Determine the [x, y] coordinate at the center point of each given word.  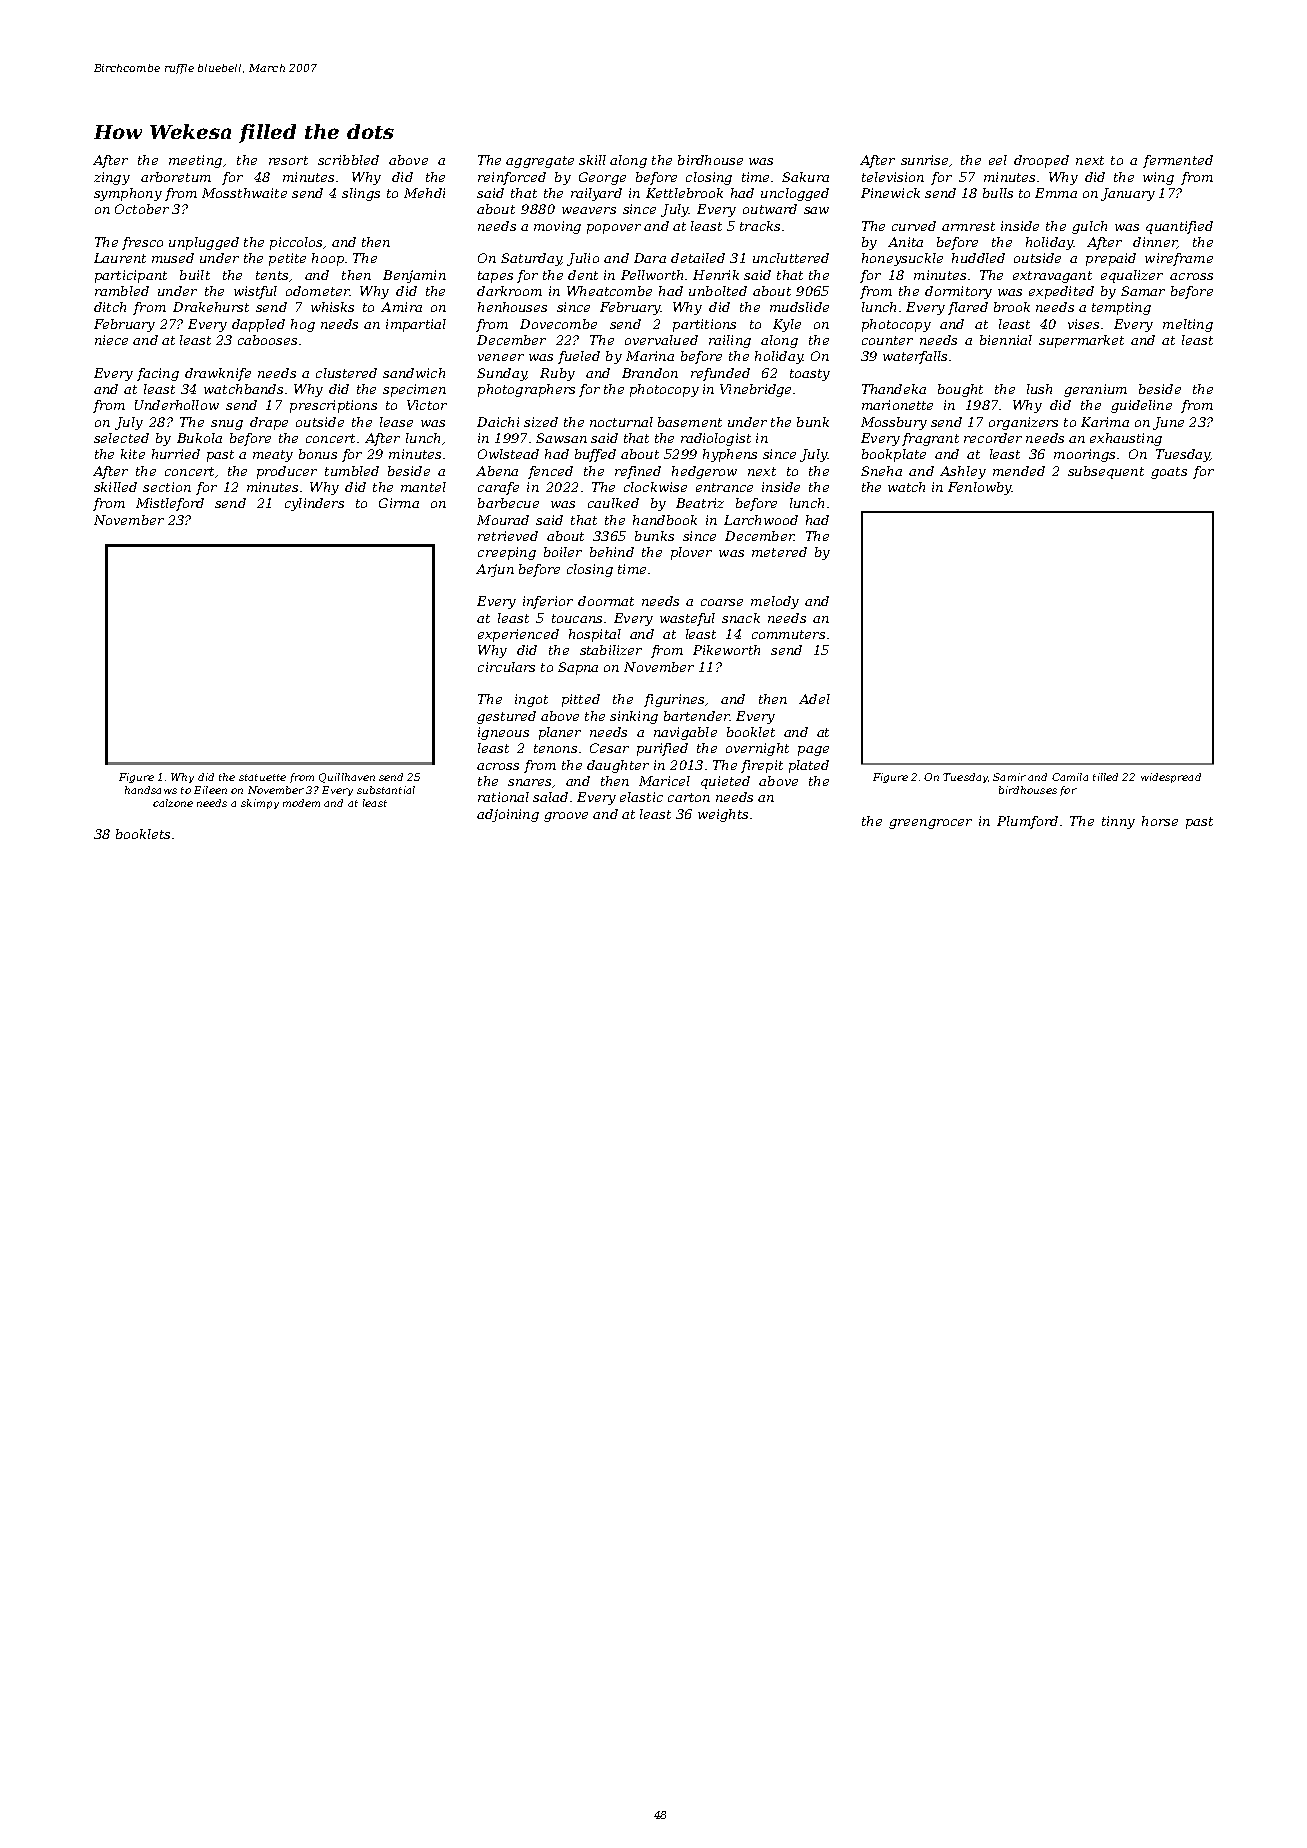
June [1168, 423]
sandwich [414, 373]
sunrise [924, 160]
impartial [416, 325]
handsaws [151, 790]
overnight [757, 749]
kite [133, 454]
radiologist [716, 439]
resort [288, 160]
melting [1188, 325]
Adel [814, 699]
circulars [506, 667]
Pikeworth [726, 650]
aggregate [540, 162]
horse [1160, 821]
